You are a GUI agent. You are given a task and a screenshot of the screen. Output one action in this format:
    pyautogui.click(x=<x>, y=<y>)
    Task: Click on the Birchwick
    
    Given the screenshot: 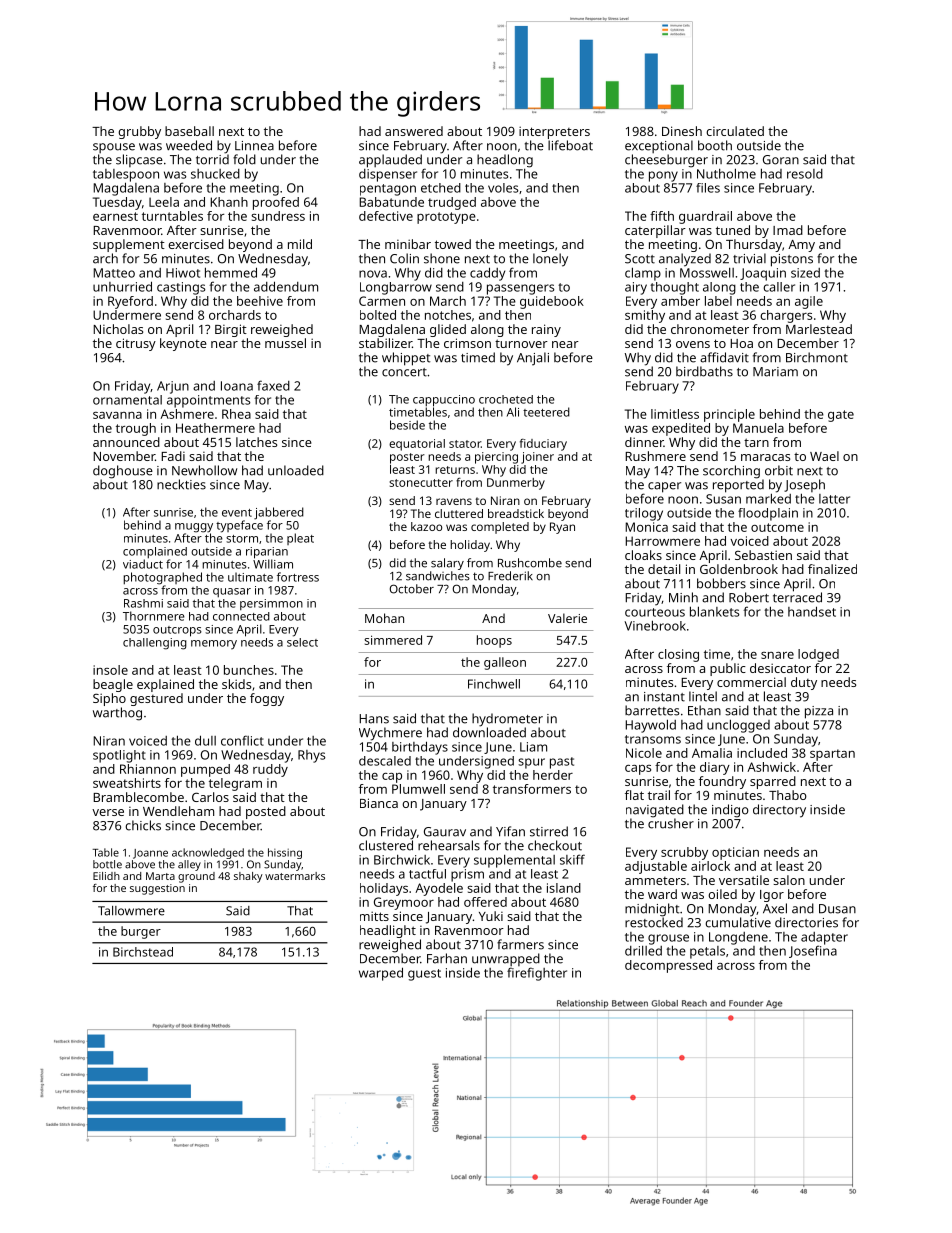 What is the action you would take?
    pyautogui.click(x=402, y=860)
